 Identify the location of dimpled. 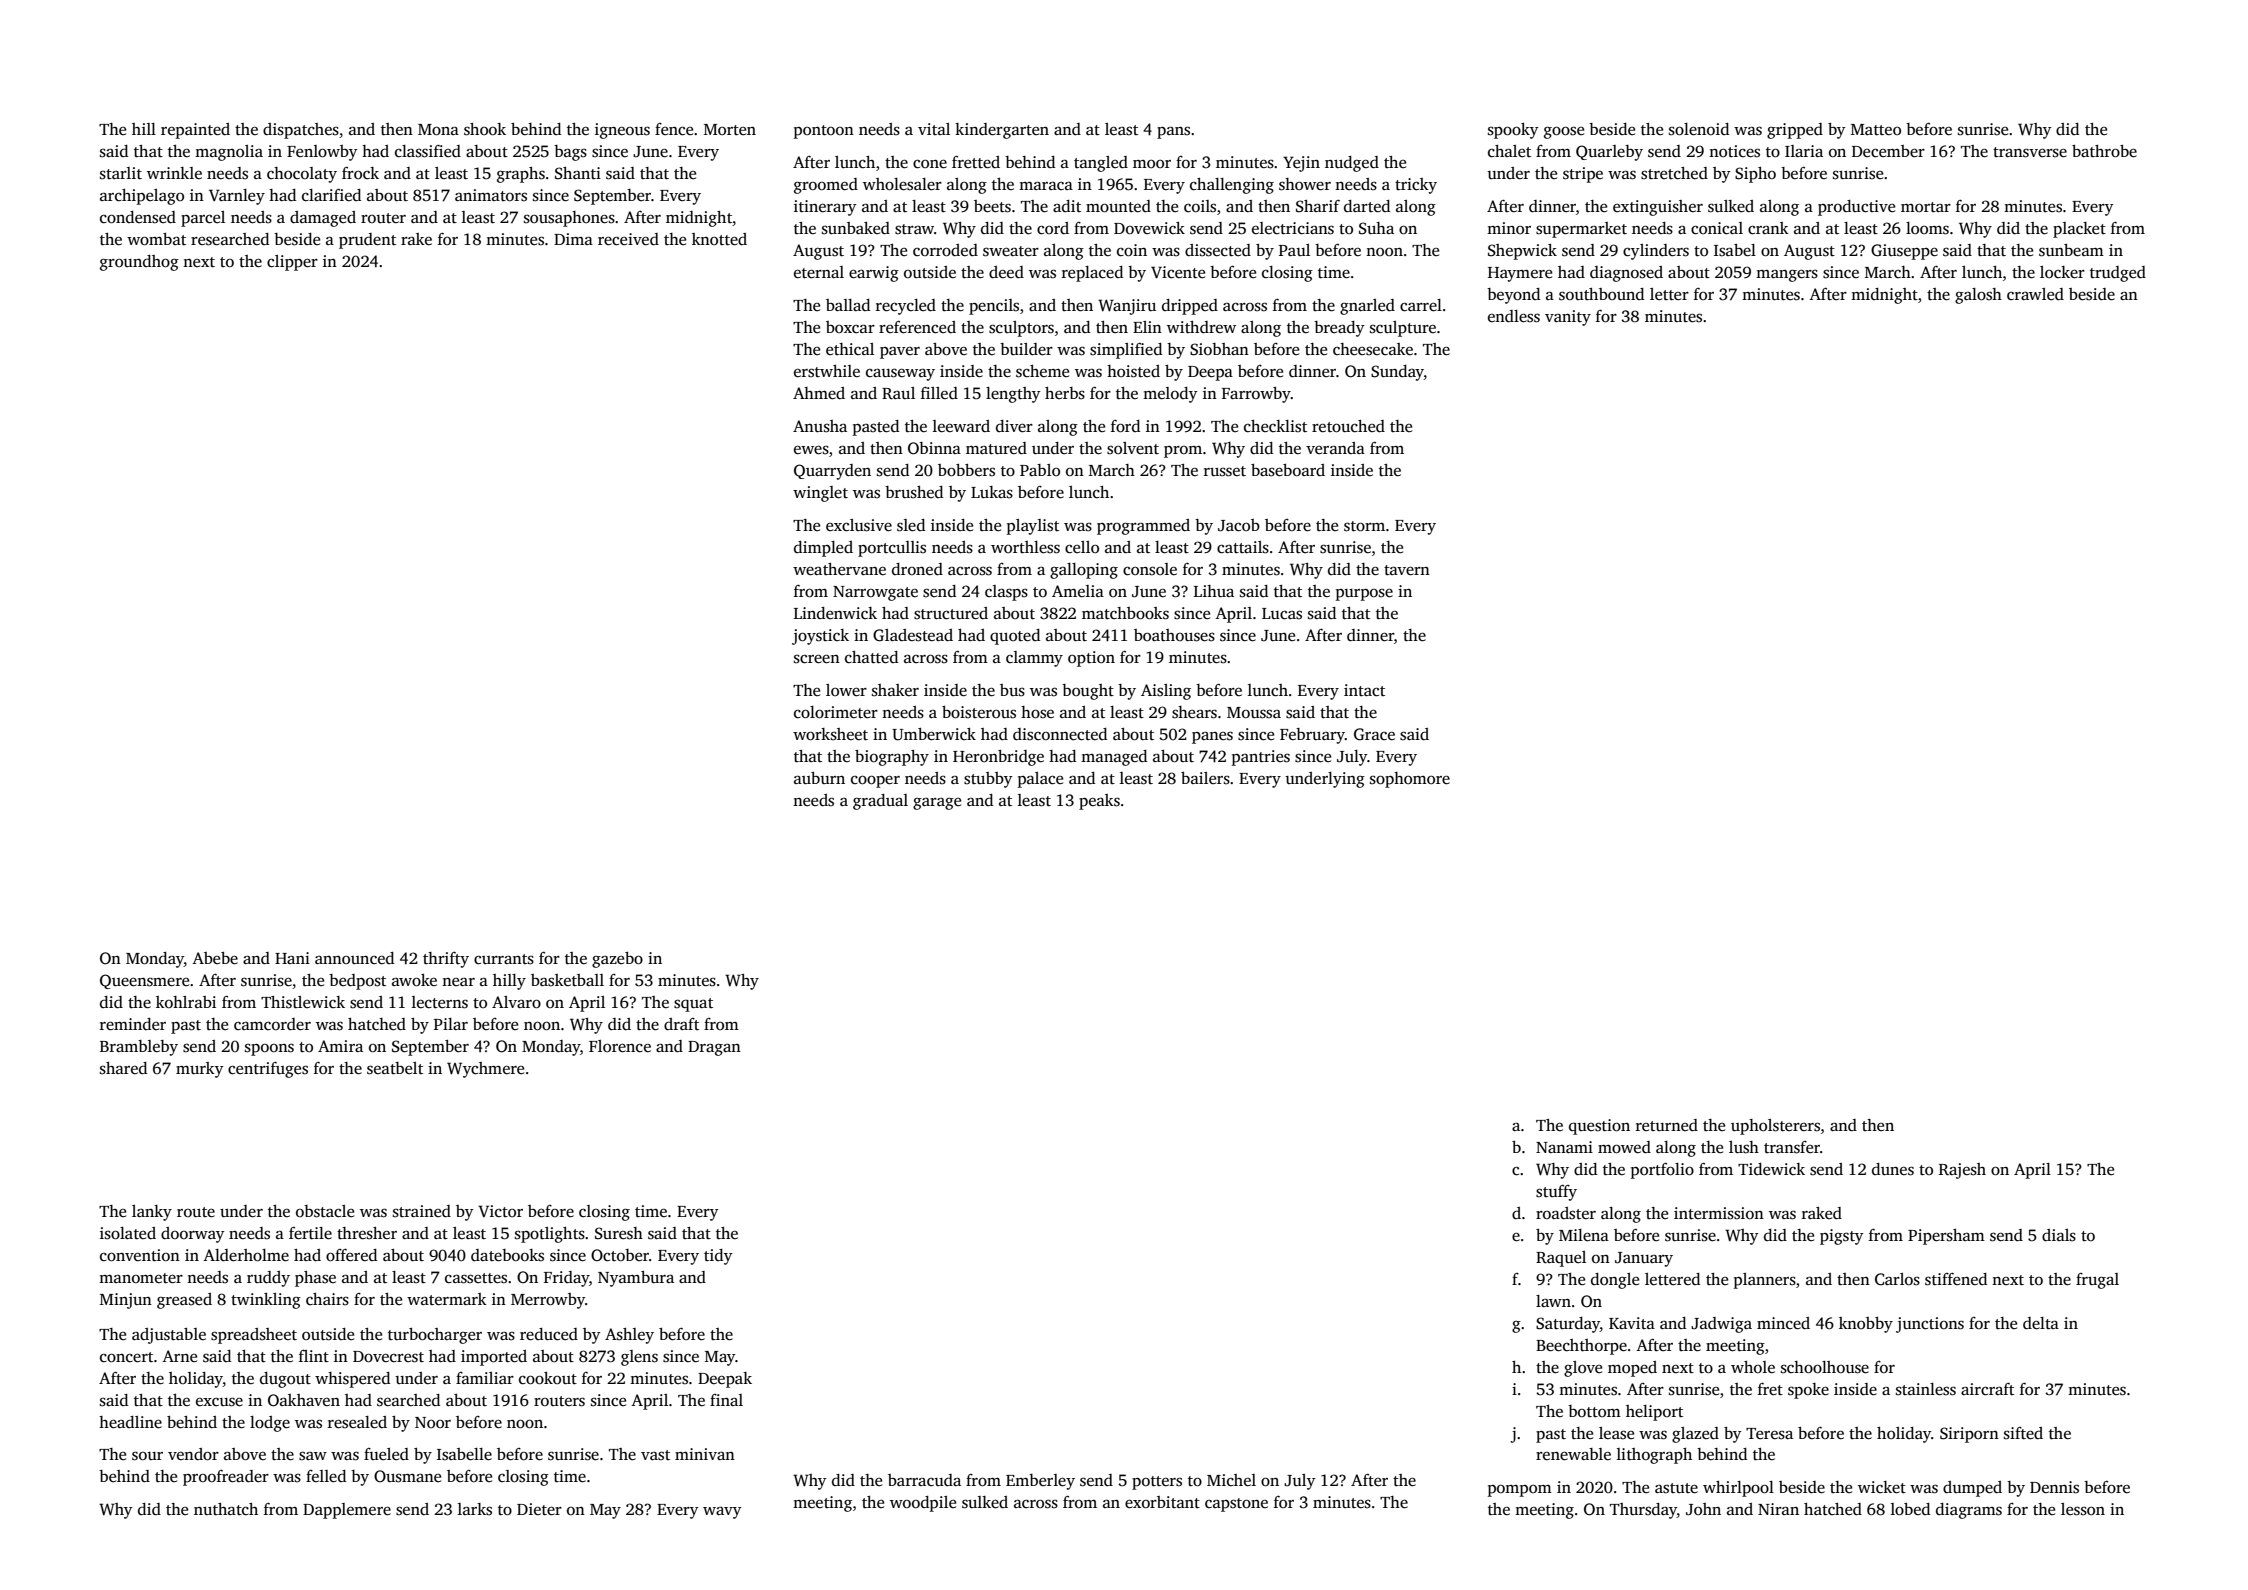
(823, 549).
